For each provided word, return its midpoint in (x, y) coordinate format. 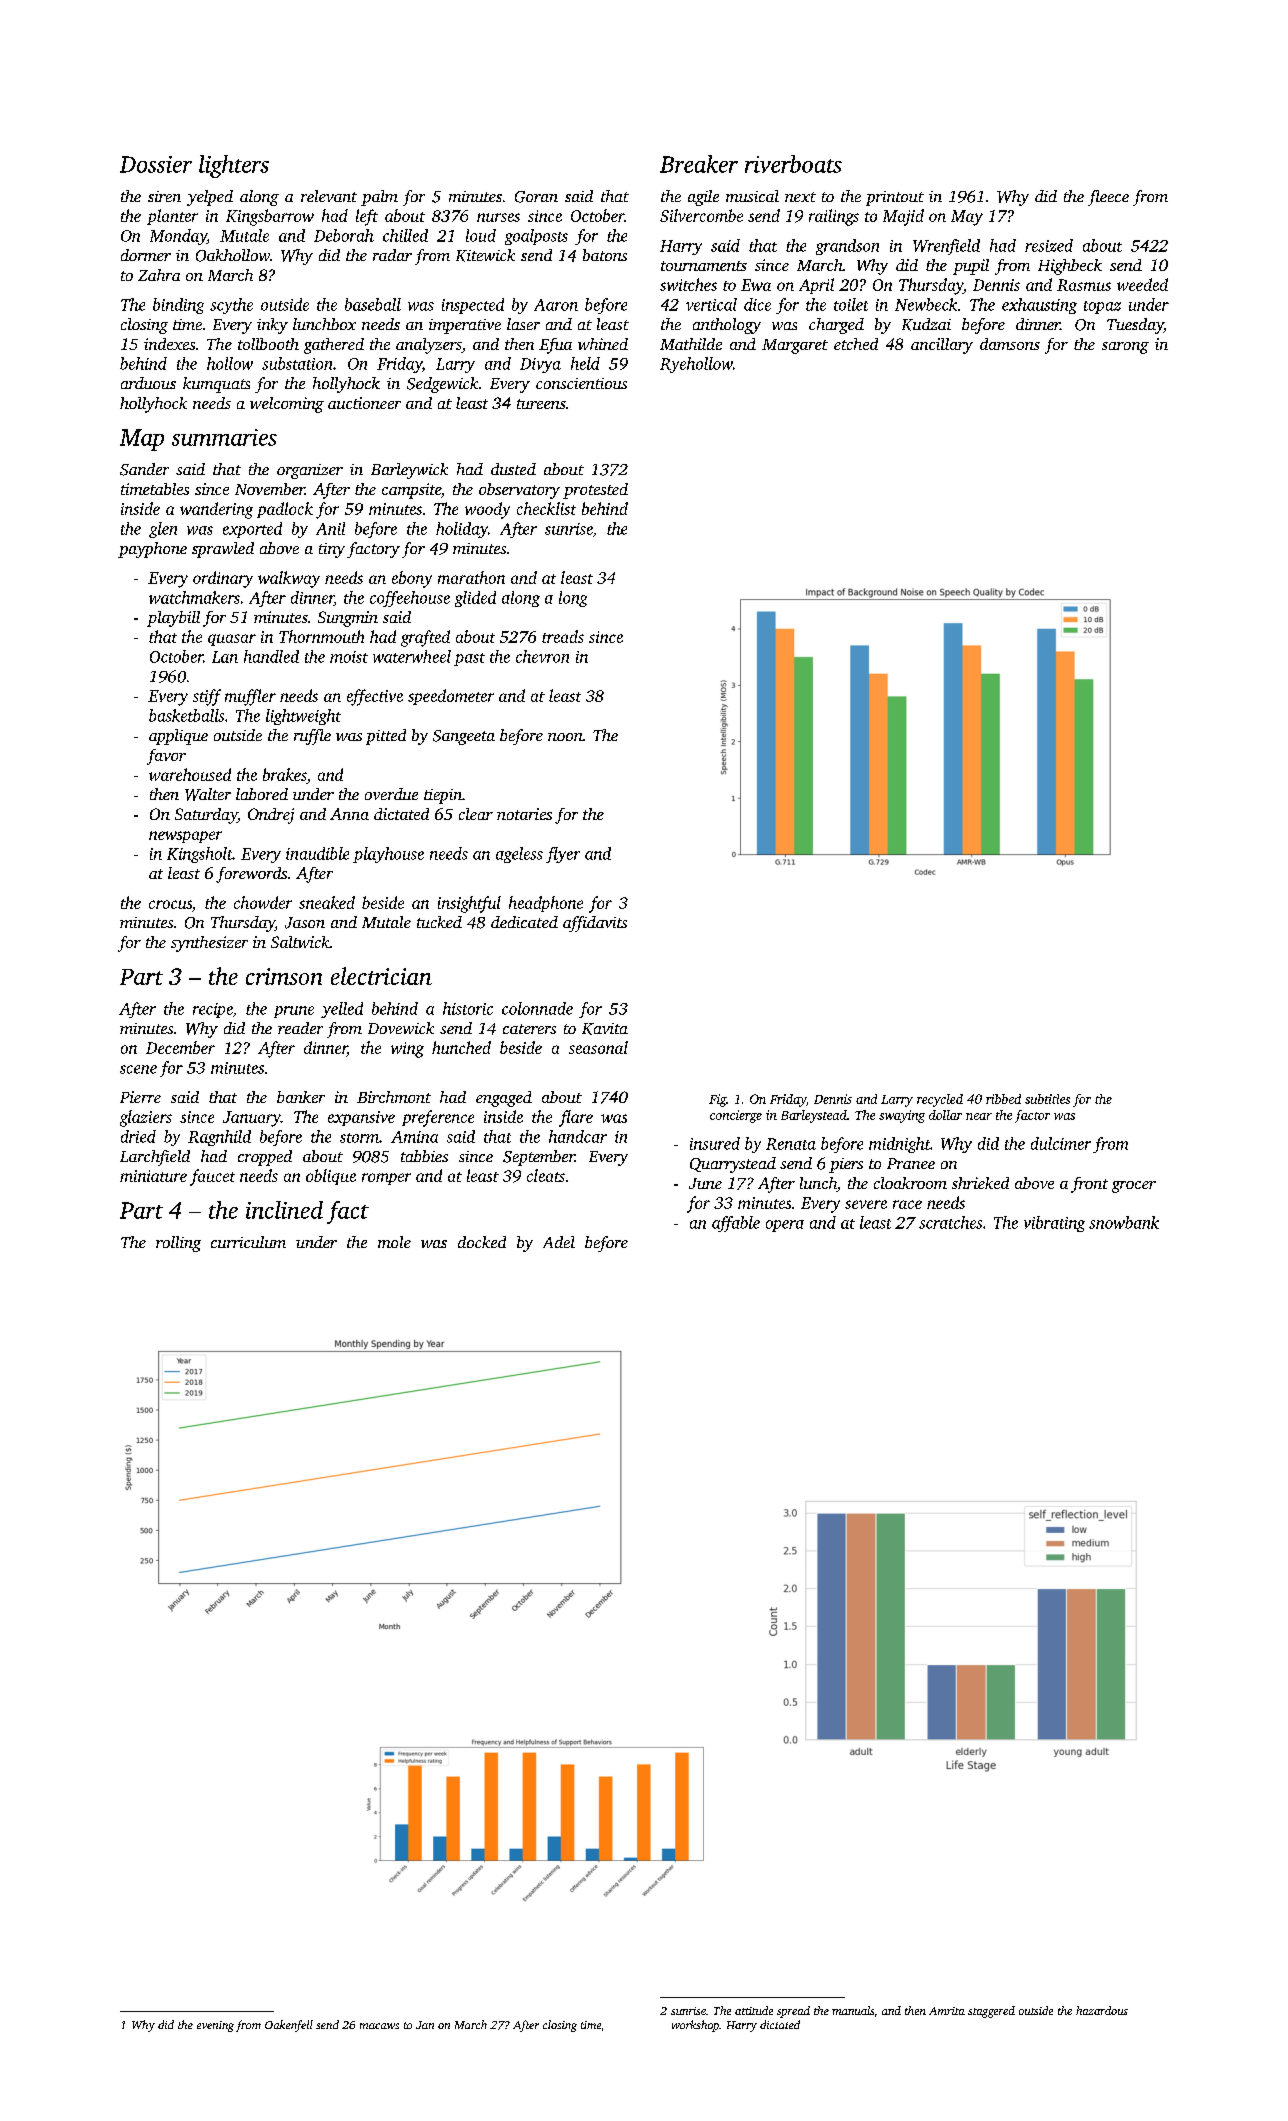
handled (271, 656)
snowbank (1124, 1222)
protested (595, 491)
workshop (695, 2026)
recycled (940, 1100)
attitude (754, 2010)
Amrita (947, 2011)
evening (215, 2026)
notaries (524, 814)
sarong (1125, 348)
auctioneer (364, 403)
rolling (178, 1244)
